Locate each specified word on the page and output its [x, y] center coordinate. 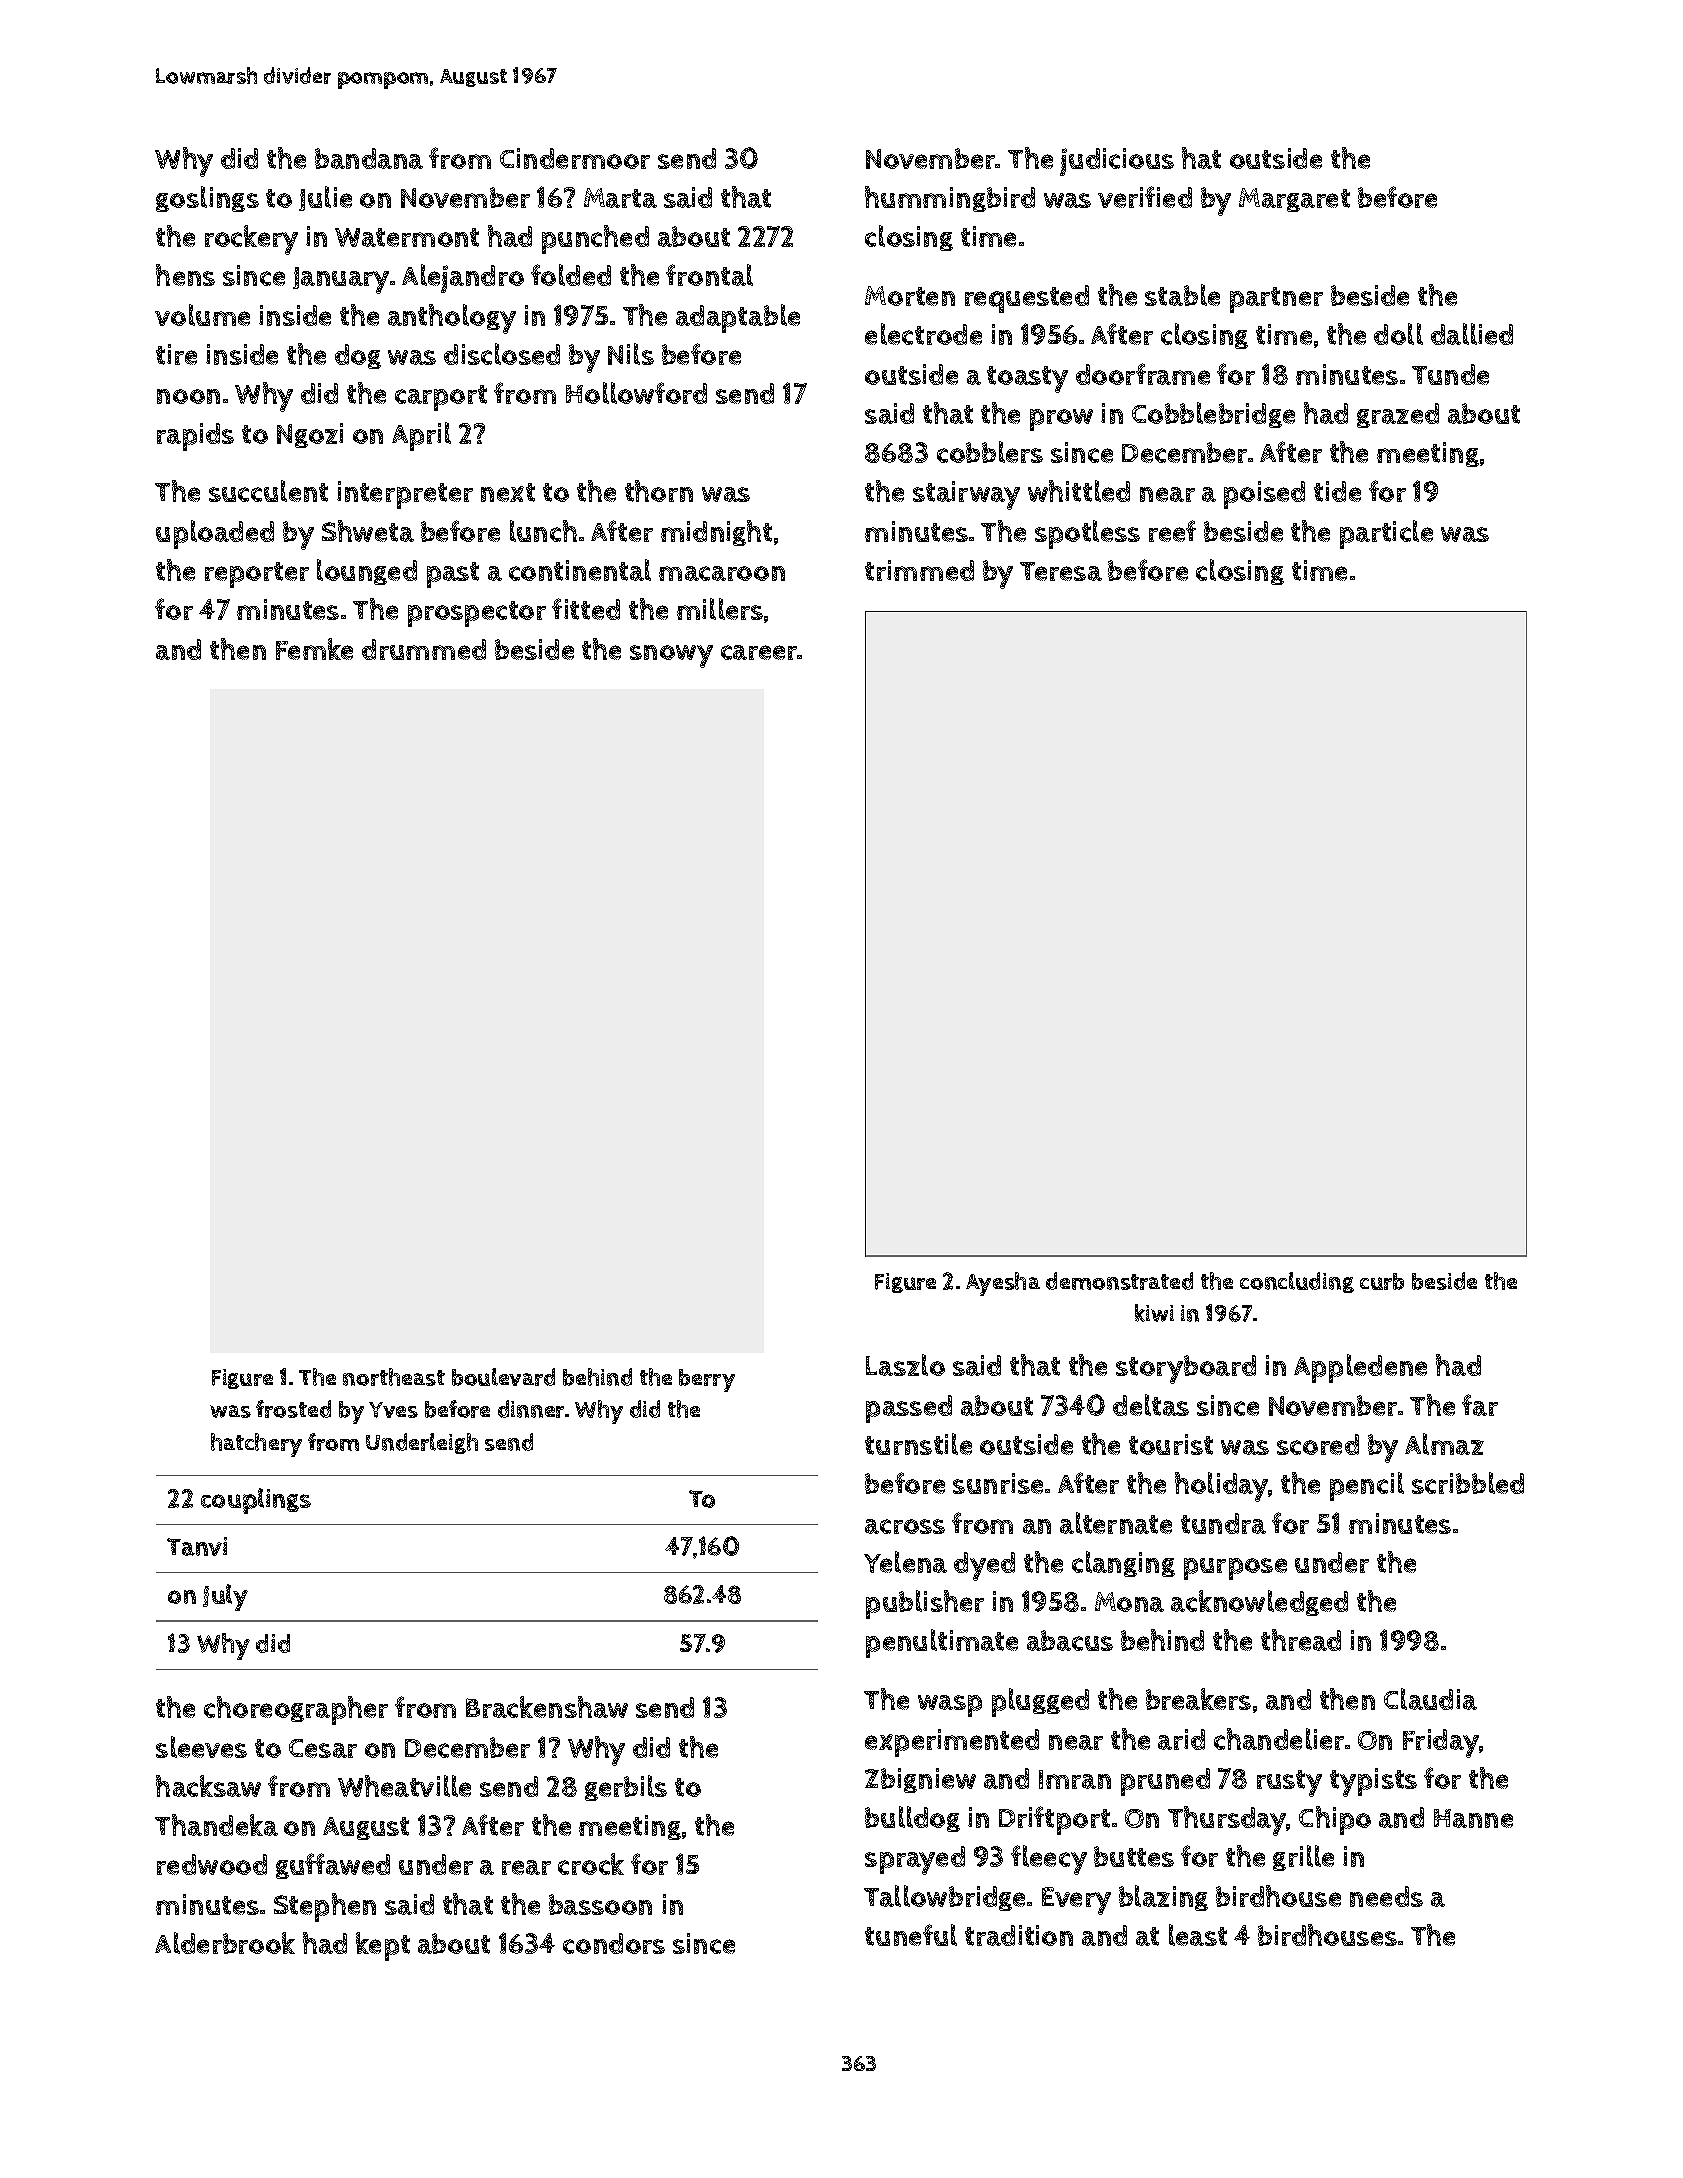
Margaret [1294, 200]
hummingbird [950, 199]
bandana [369, 158]
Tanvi [197, 1546]
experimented [952, 1743]
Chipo [1335, 1820]
